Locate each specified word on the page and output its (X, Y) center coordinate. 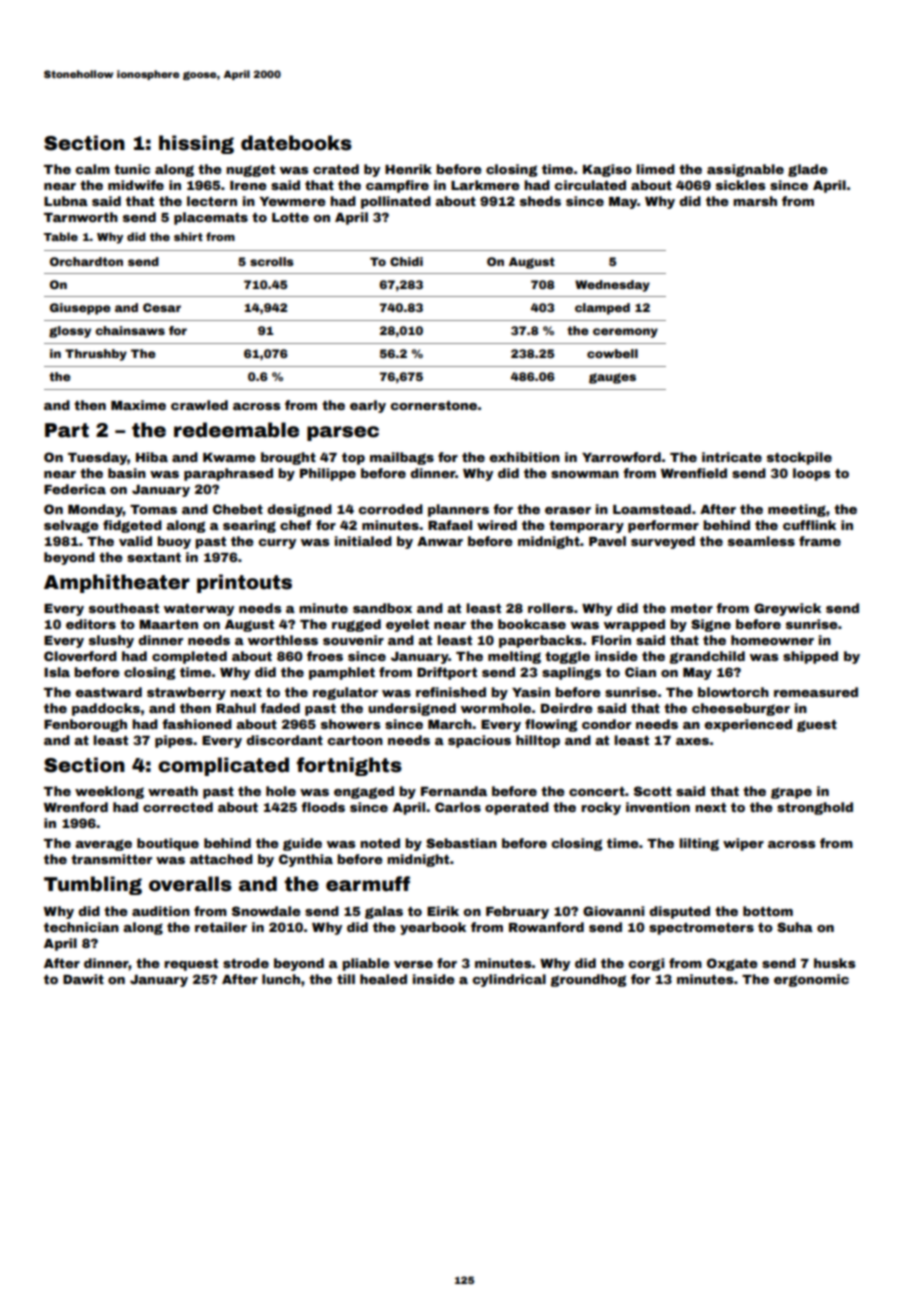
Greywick (787, 609)
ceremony (625, 333)
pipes (174, 741)
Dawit (83, 979)
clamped (602, 309)
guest (817, 726)
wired (497, 525)
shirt (188, 236)
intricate (732, 457)
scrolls (272, 261)
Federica (75, 489)
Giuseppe (80, 309)
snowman (585, 474)
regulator (345, 693)
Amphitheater (117, 583)
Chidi (406, 261)
